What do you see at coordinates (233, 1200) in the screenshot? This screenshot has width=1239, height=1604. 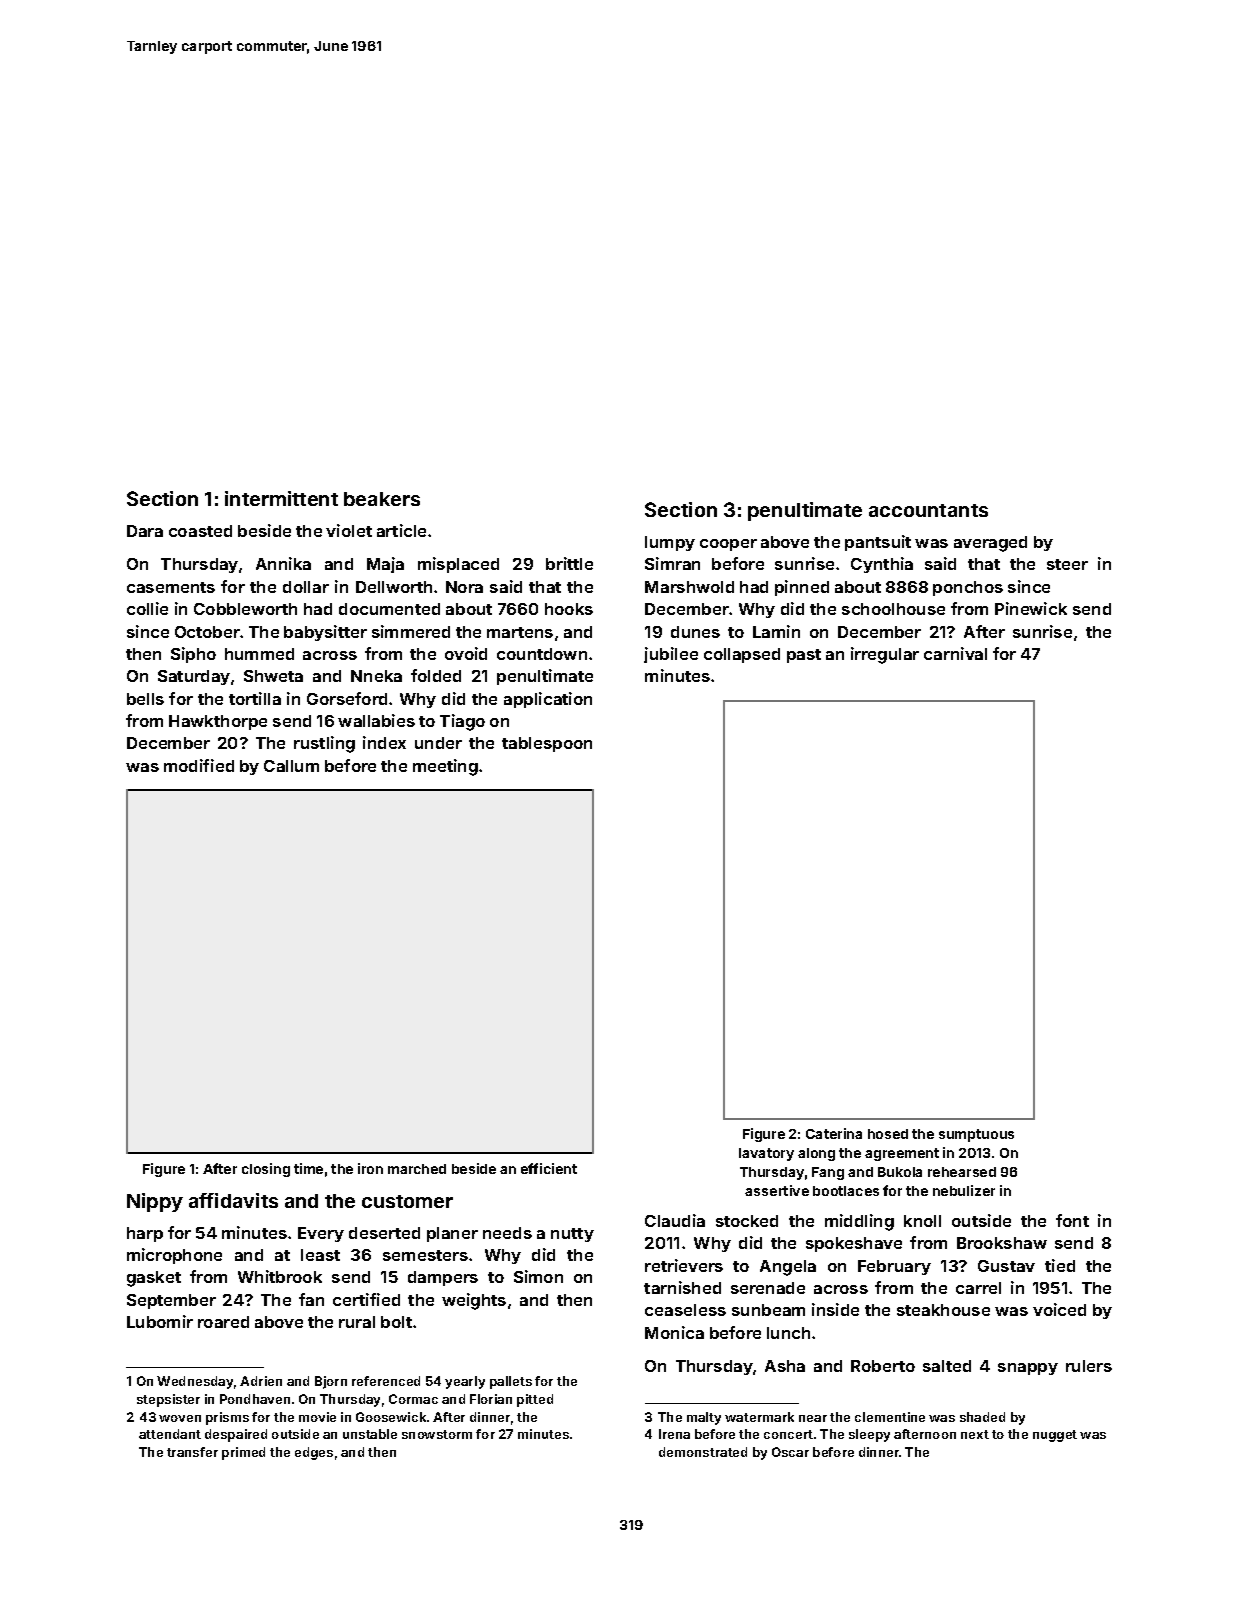 I see `affidavits` at bounding box center [233, 1200].
